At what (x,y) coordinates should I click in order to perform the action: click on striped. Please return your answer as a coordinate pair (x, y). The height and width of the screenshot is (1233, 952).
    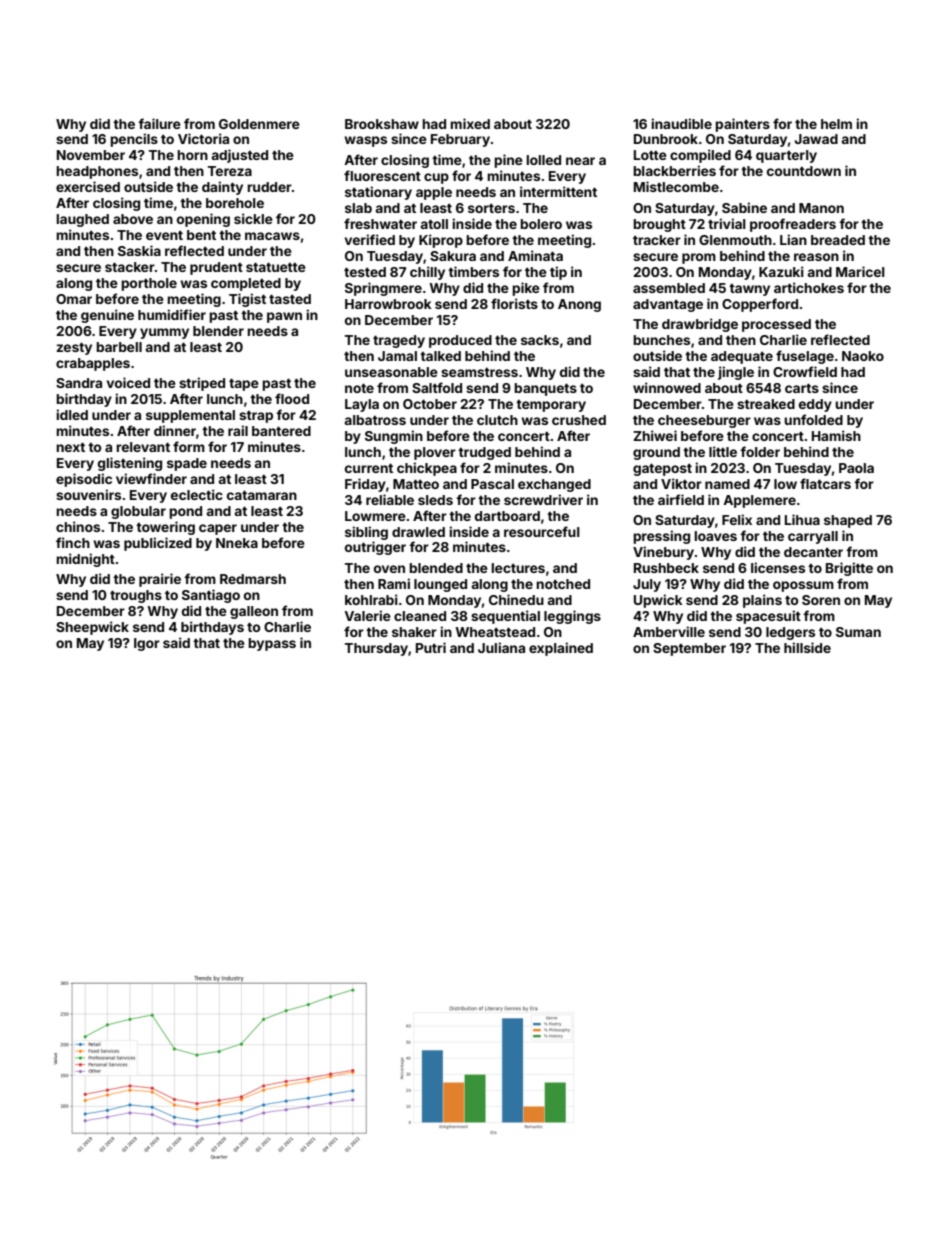
    Looking at the image, I should click on (202, 384).
